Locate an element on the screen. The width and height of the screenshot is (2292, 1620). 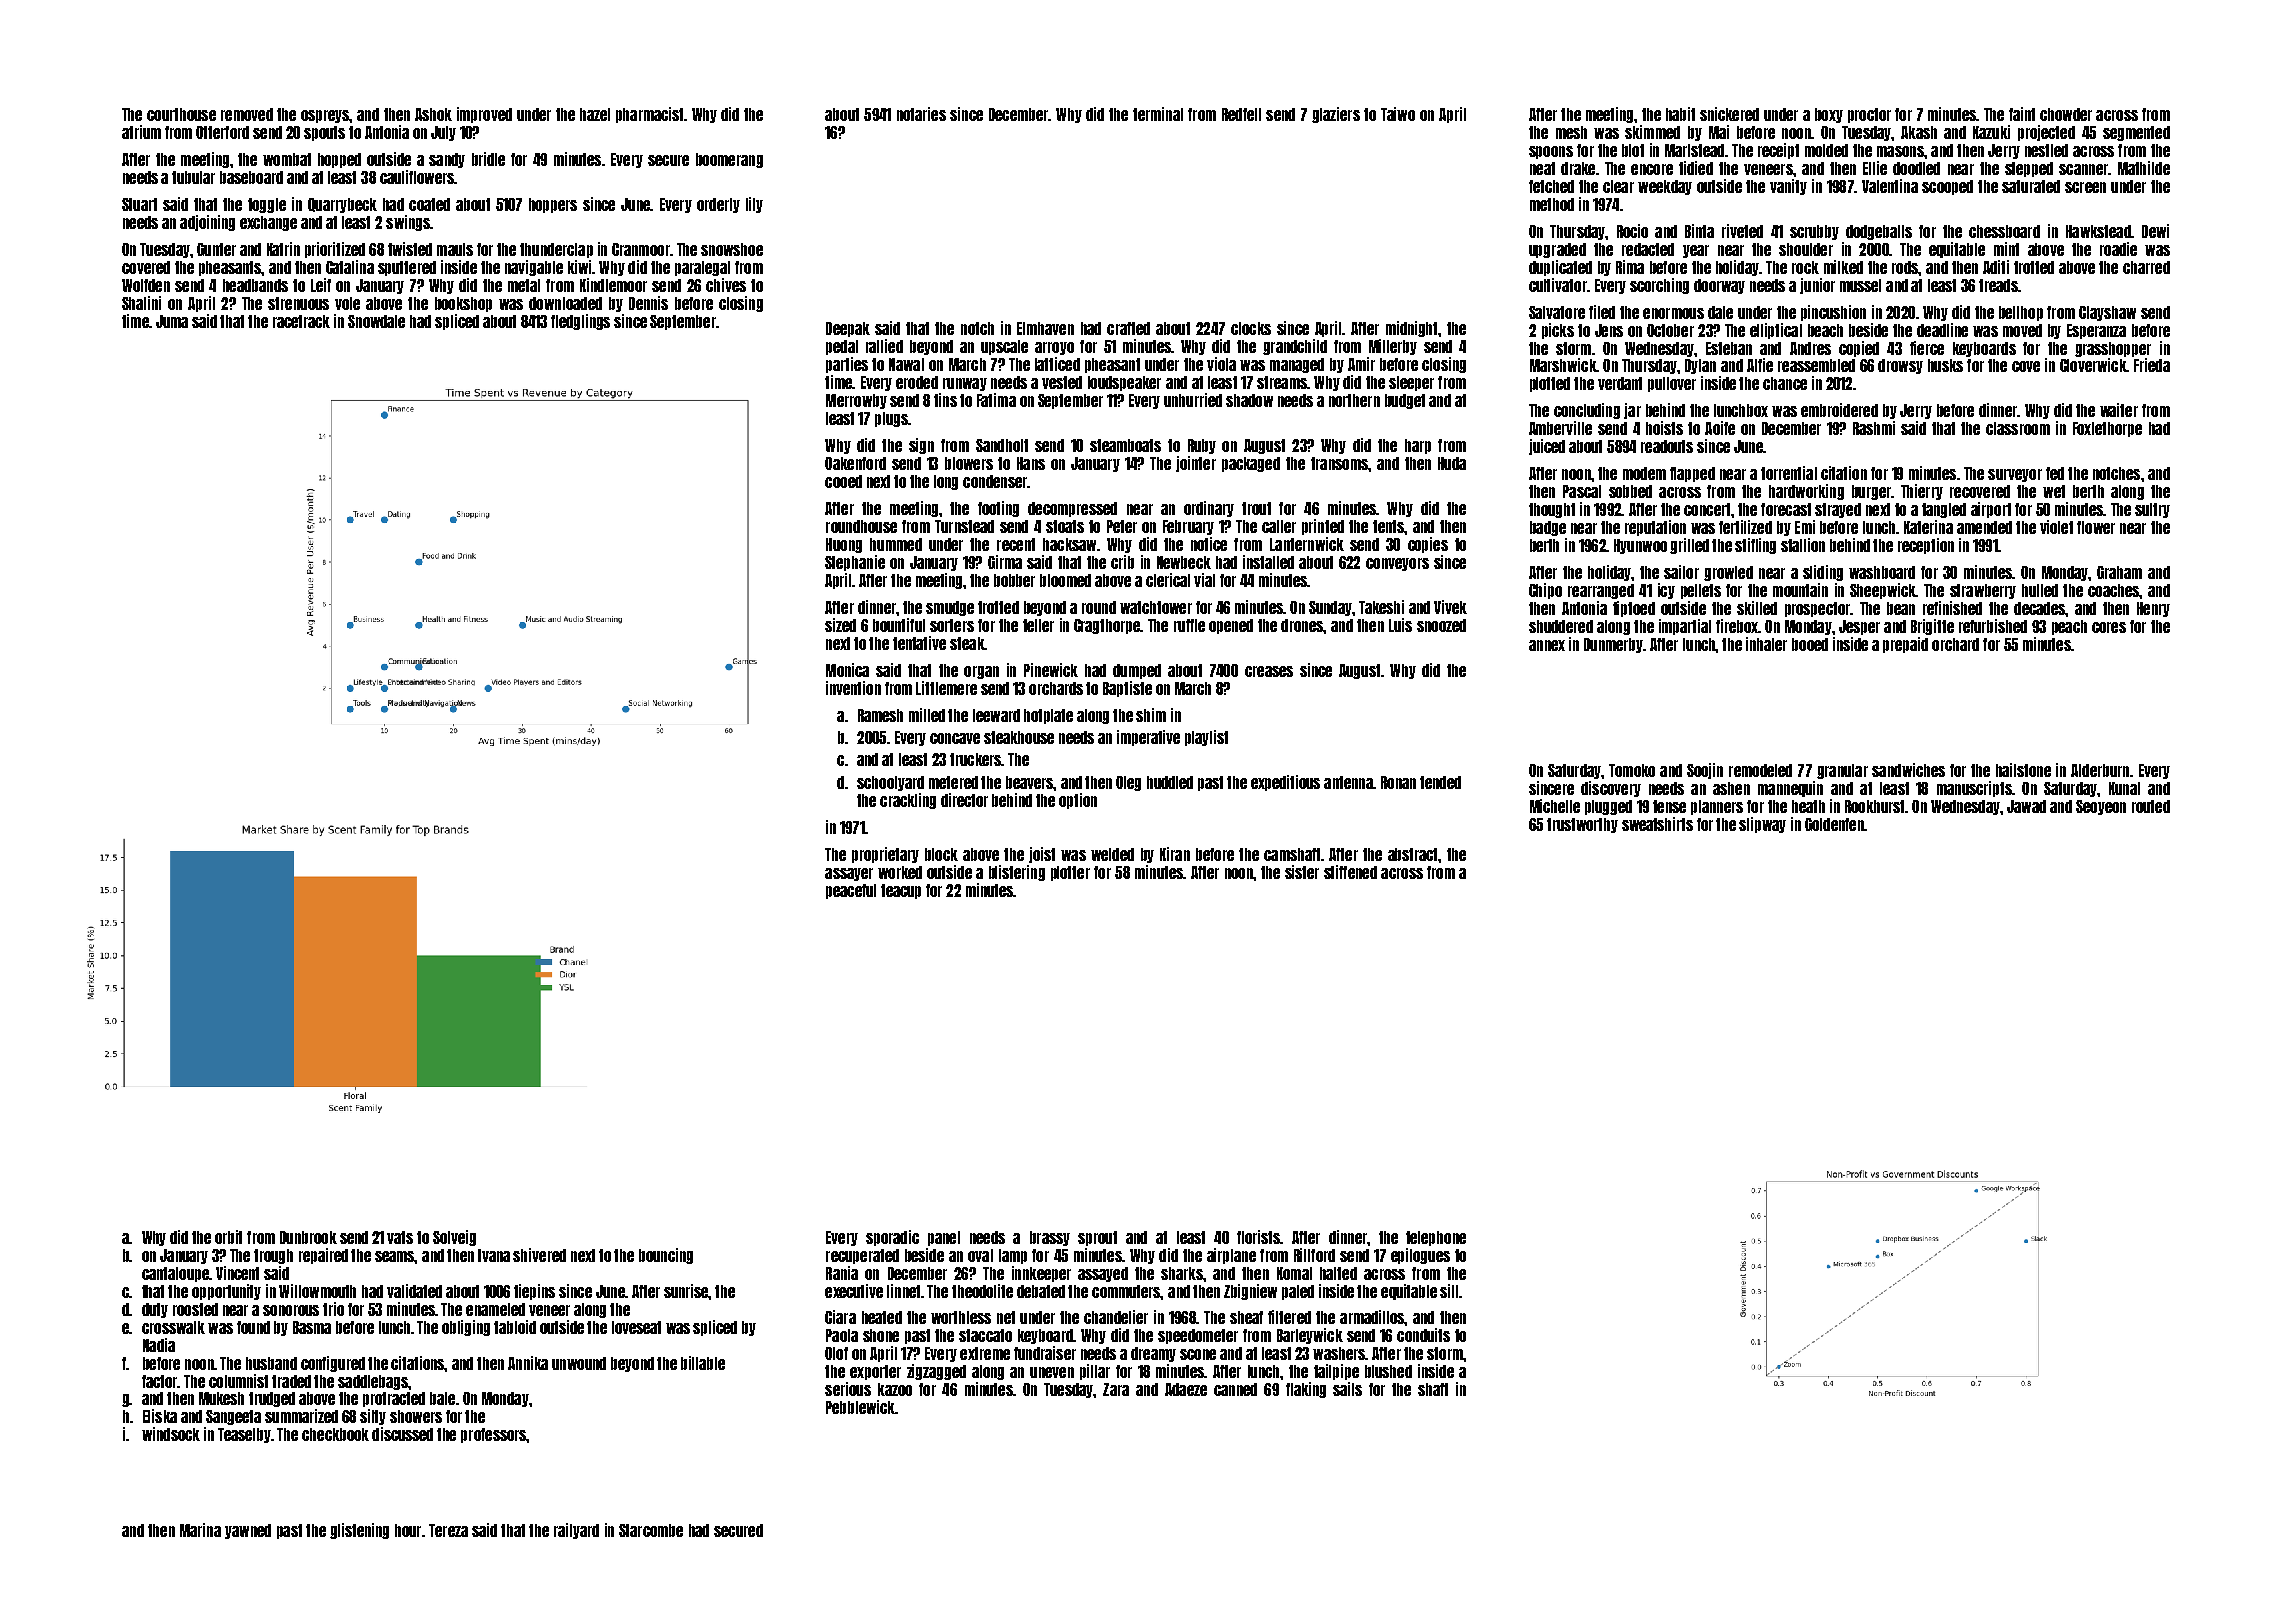
peaceful is located at coordinates (851, 891).
